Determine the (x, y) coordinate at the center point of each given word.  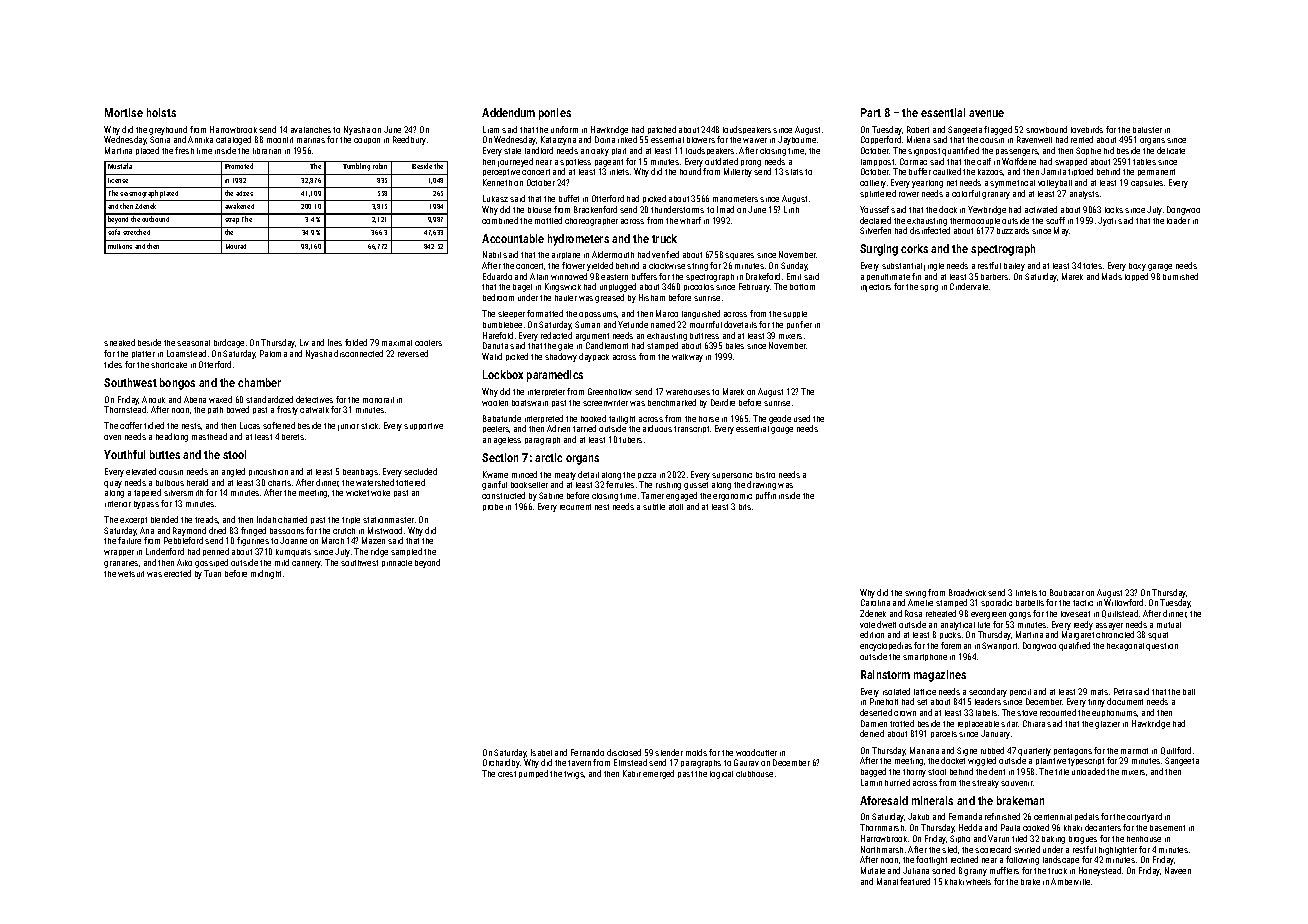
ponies (555, 114)
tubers (630, 440)
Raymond (189, 531)
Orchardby (501, 763)
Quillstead (1120, 614)
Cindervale (969, 286)
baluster (1147, 130)
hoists (161, 112)
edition (872, 634)
